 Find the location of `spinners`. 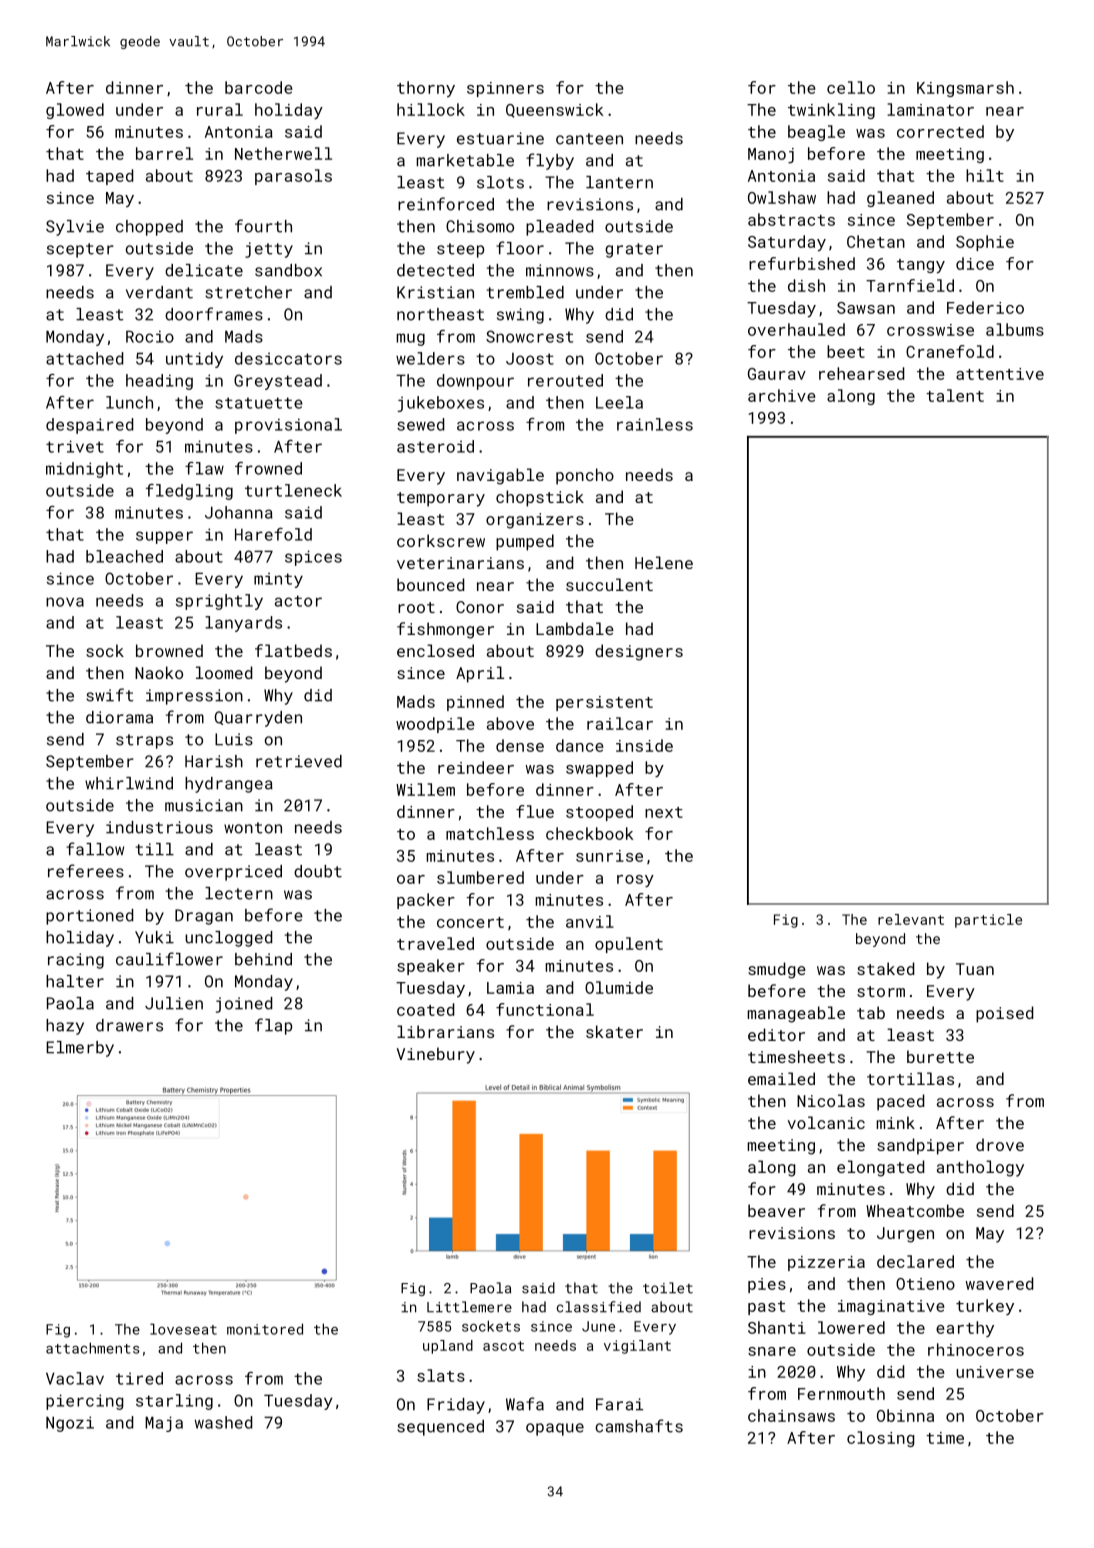

spinners is located at coordinates (505, 89).
